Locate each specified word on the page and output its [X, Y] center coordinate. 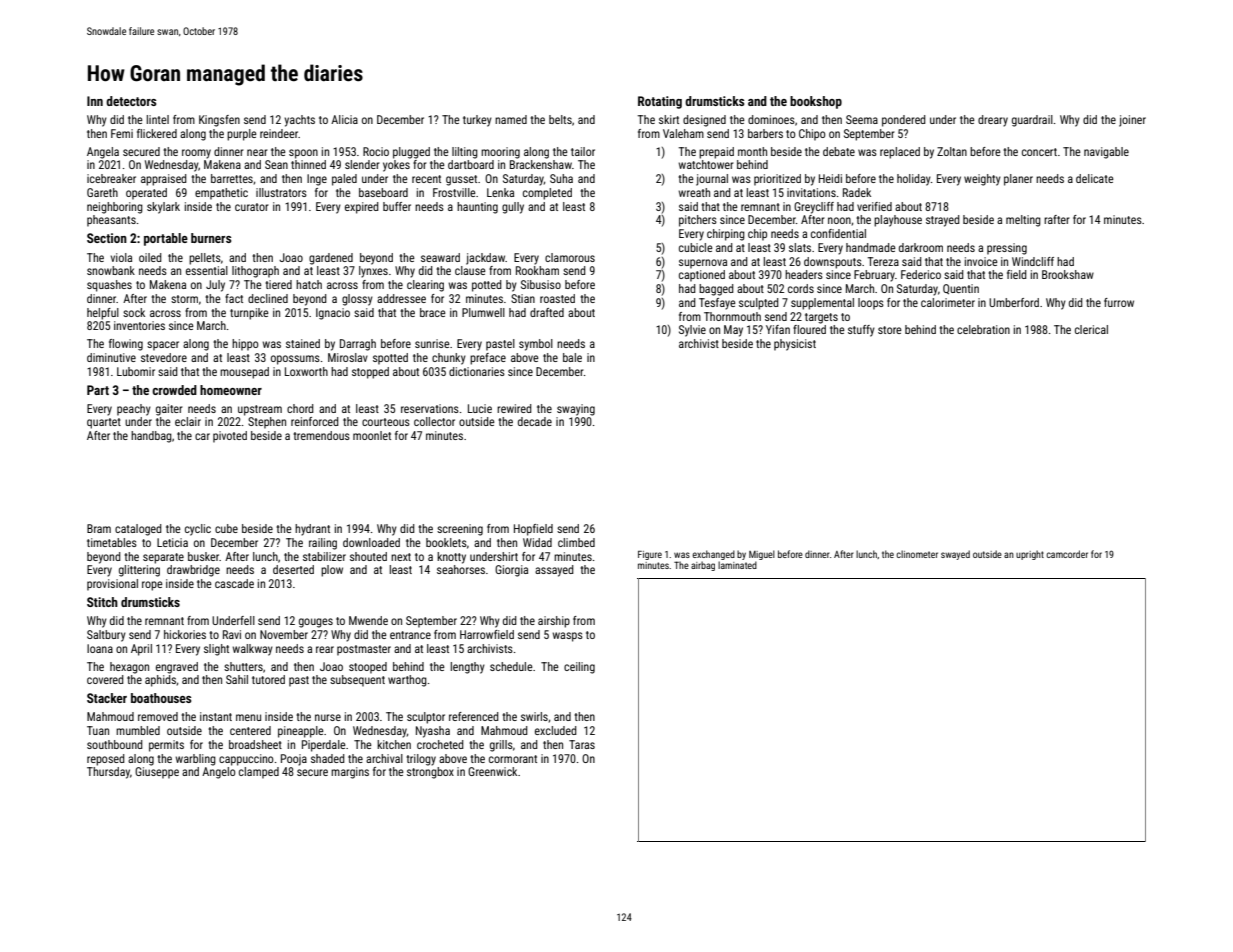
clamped [259, 773]
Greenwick [492, 771]
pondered [904, 121]
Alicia [344, 119]
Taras [582, 744]
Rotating [660, 102]
